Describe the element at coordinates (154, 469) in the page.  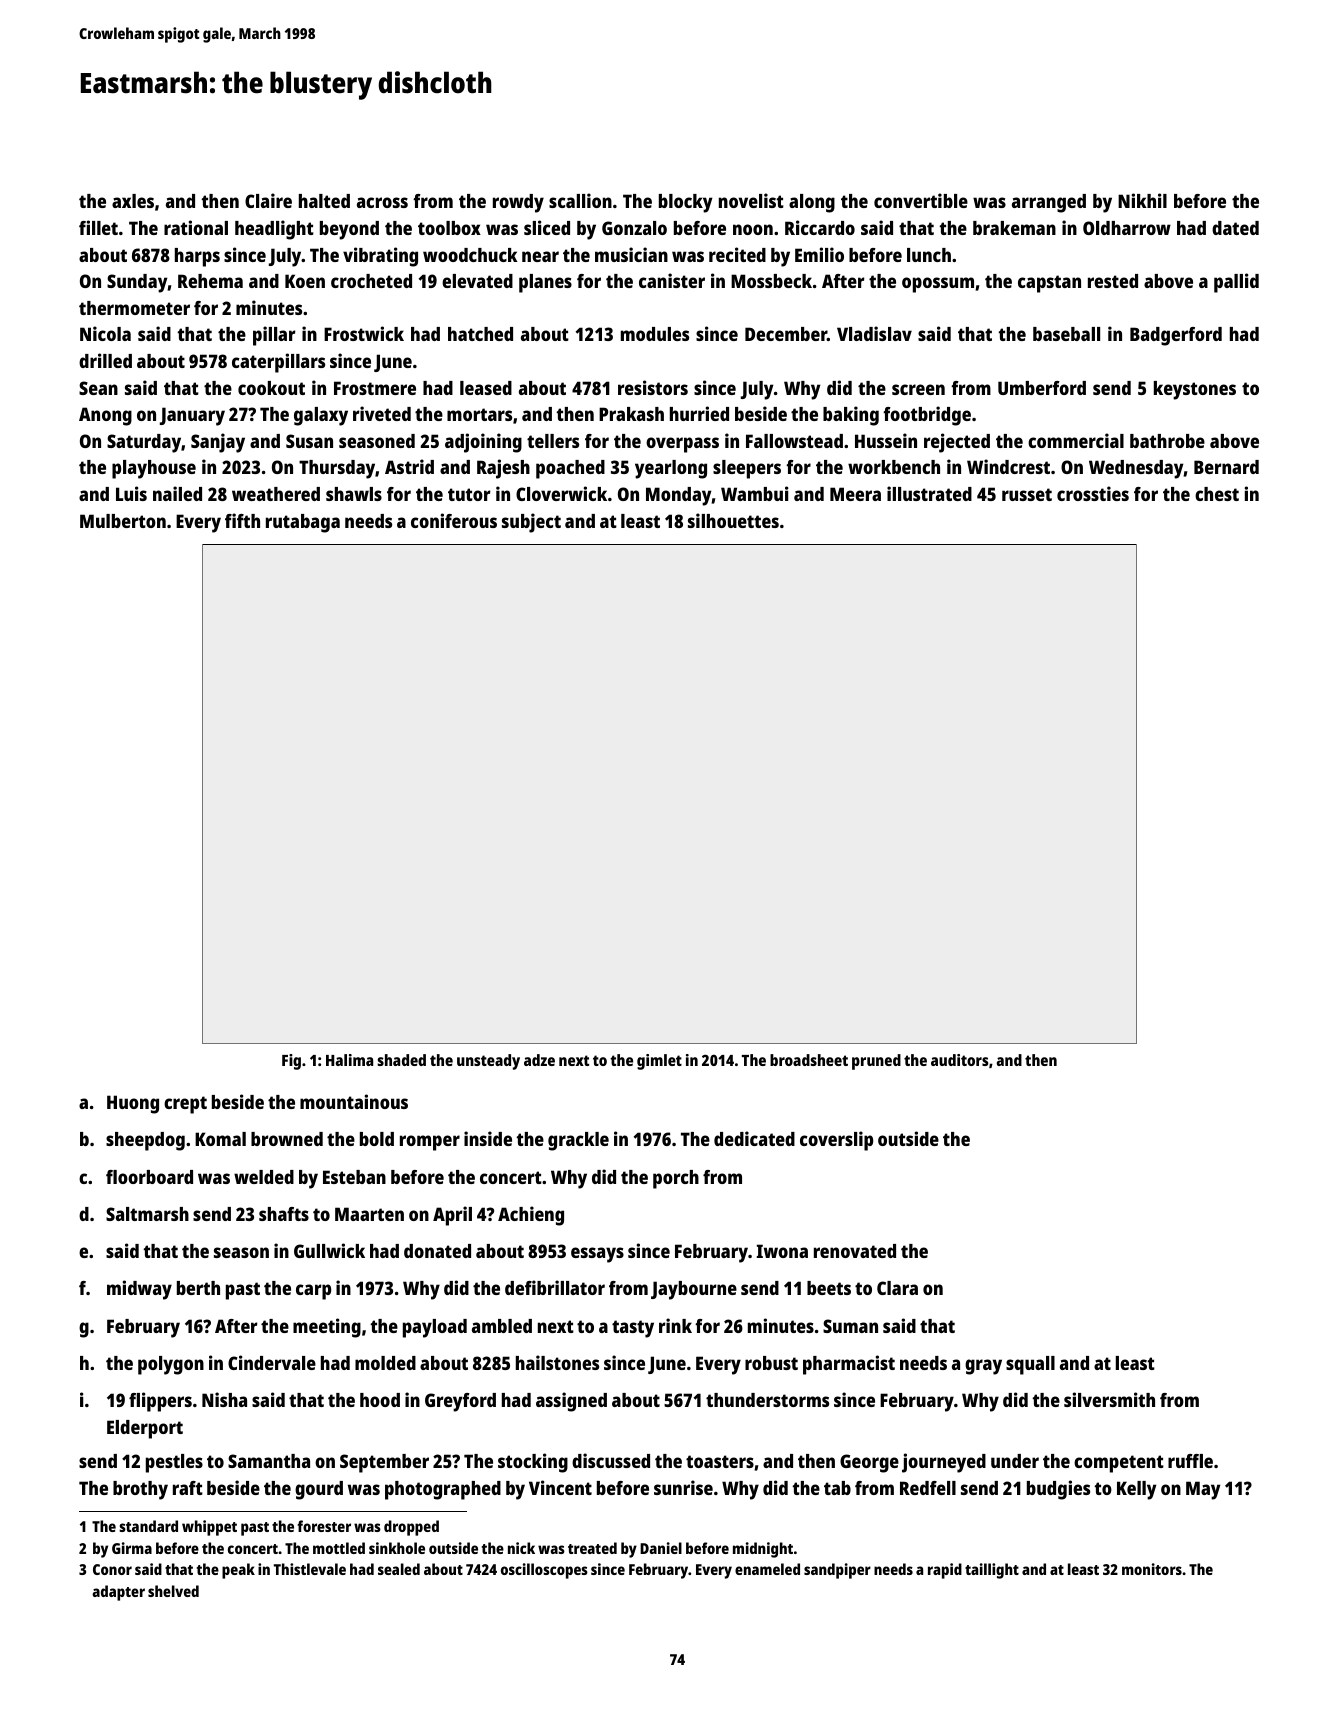
I see `playhouse` at that location.
